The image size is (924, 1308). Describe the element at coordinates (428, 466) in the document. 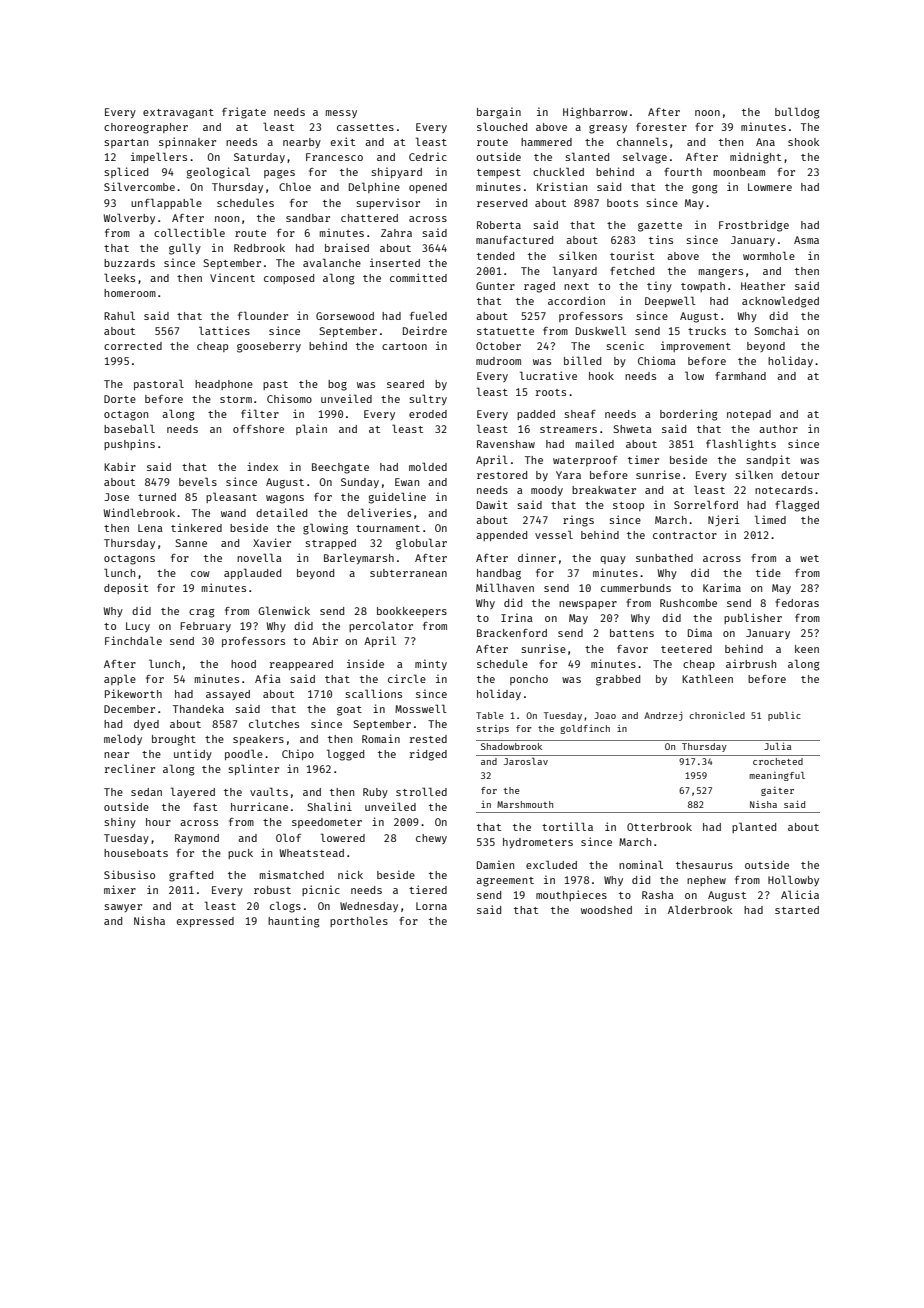

I see `molded` at that location.
